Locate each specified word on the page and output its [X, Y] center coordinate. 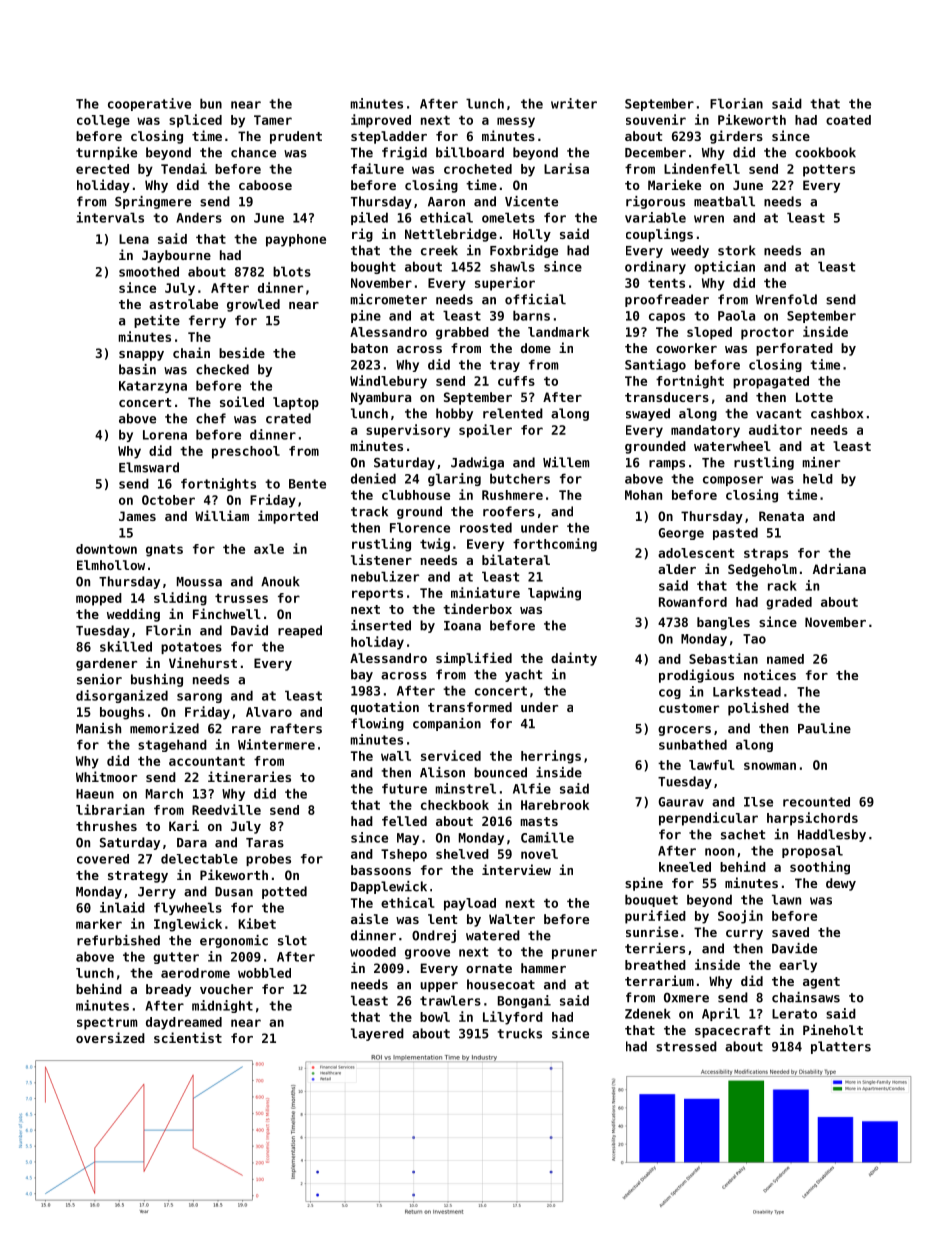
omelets [508, 217]
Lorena [165, 435]
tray [505, 366]
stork [737, 250]
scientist [188, 1037]
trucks [520, 1033]
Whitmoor [106, 776]
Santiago [655, 365]
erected [102, 169]
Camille [547, 837]
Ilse [758, 802]
